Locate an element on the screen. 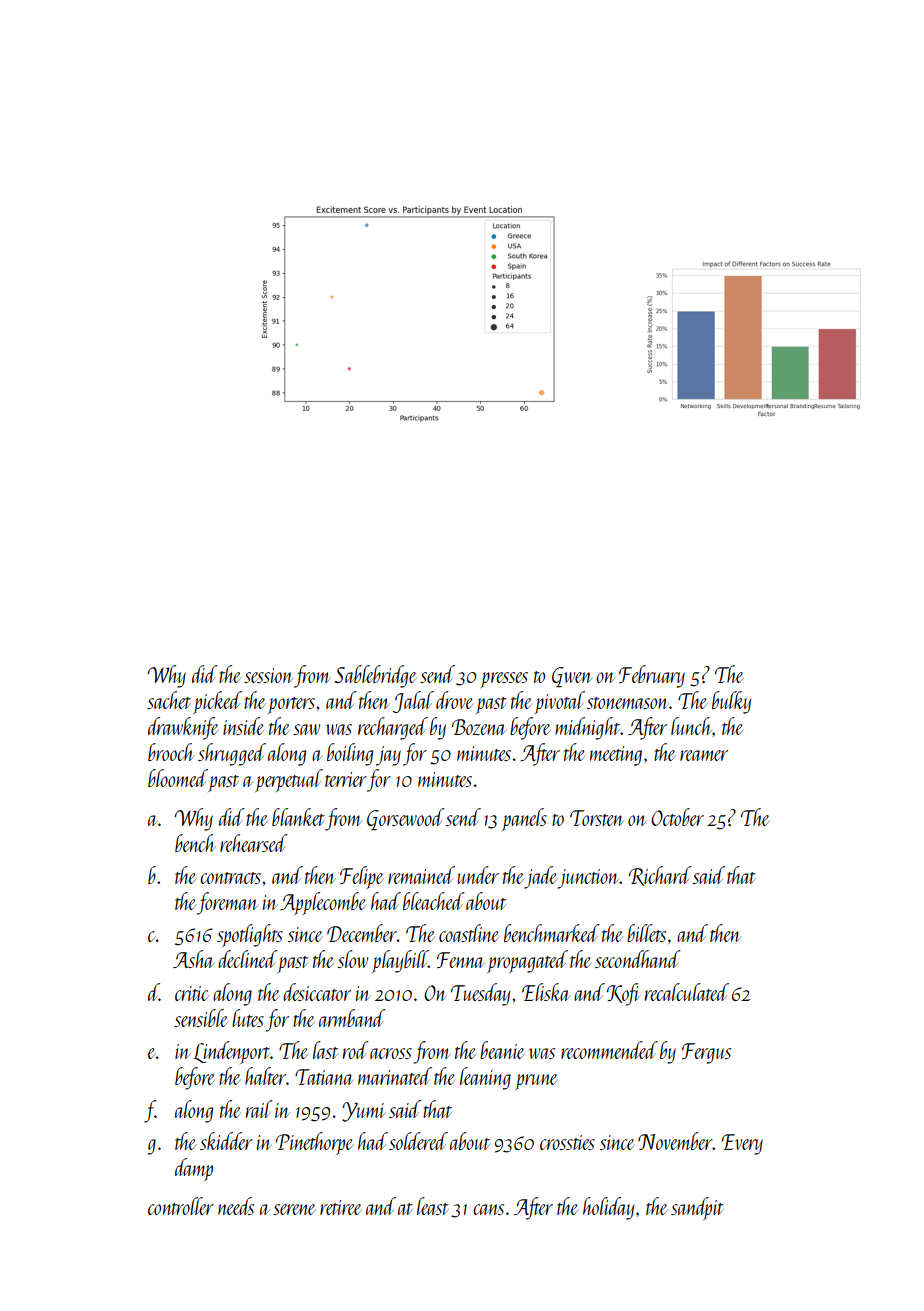 Image resolution: width=924 pixels, height=1311 pixels. sandpit is located at coordinates (697, 1208).
